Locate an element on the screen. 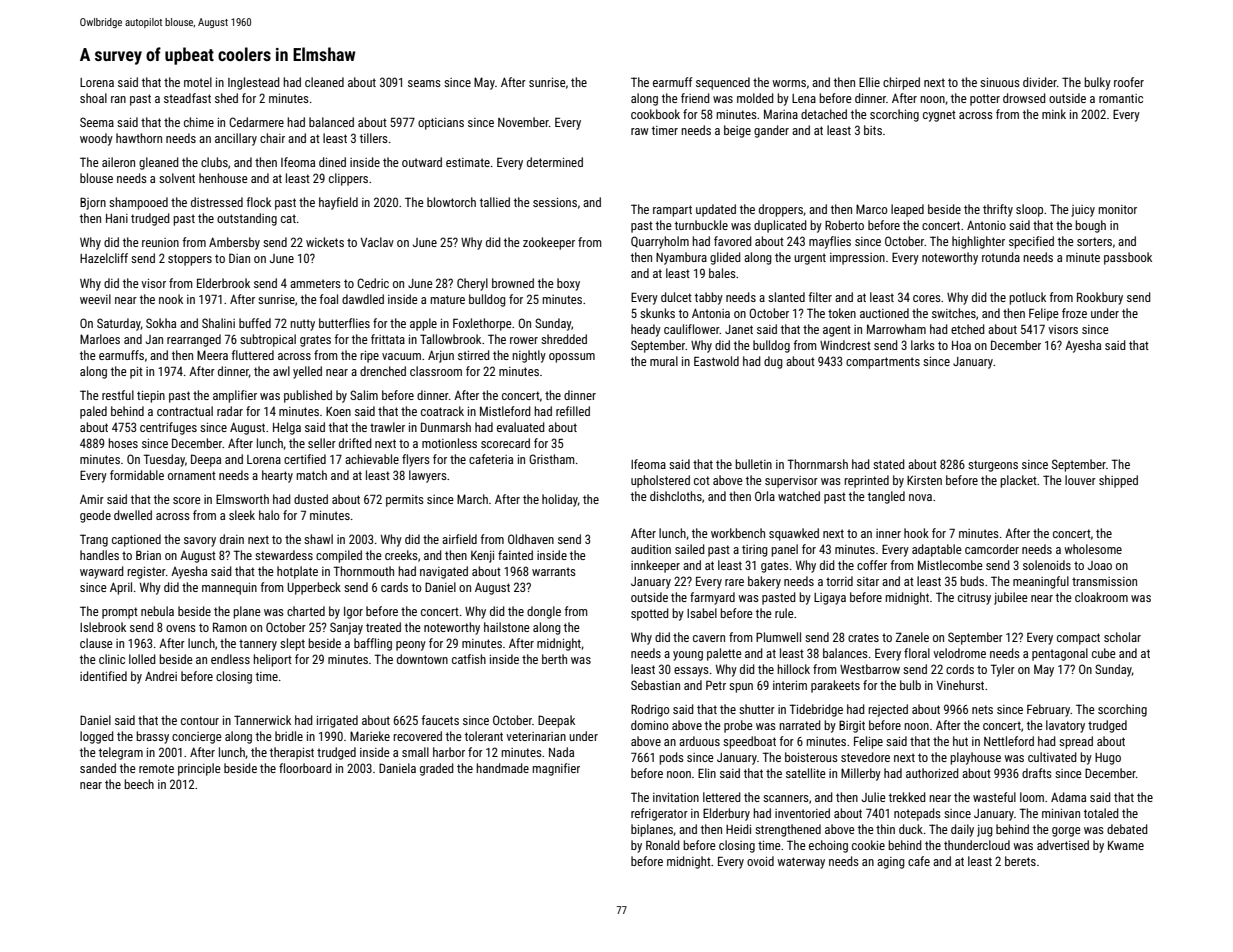 The width and height of the screenshot is (1233, 952). Birgit is located at coordinates (852, 727).
